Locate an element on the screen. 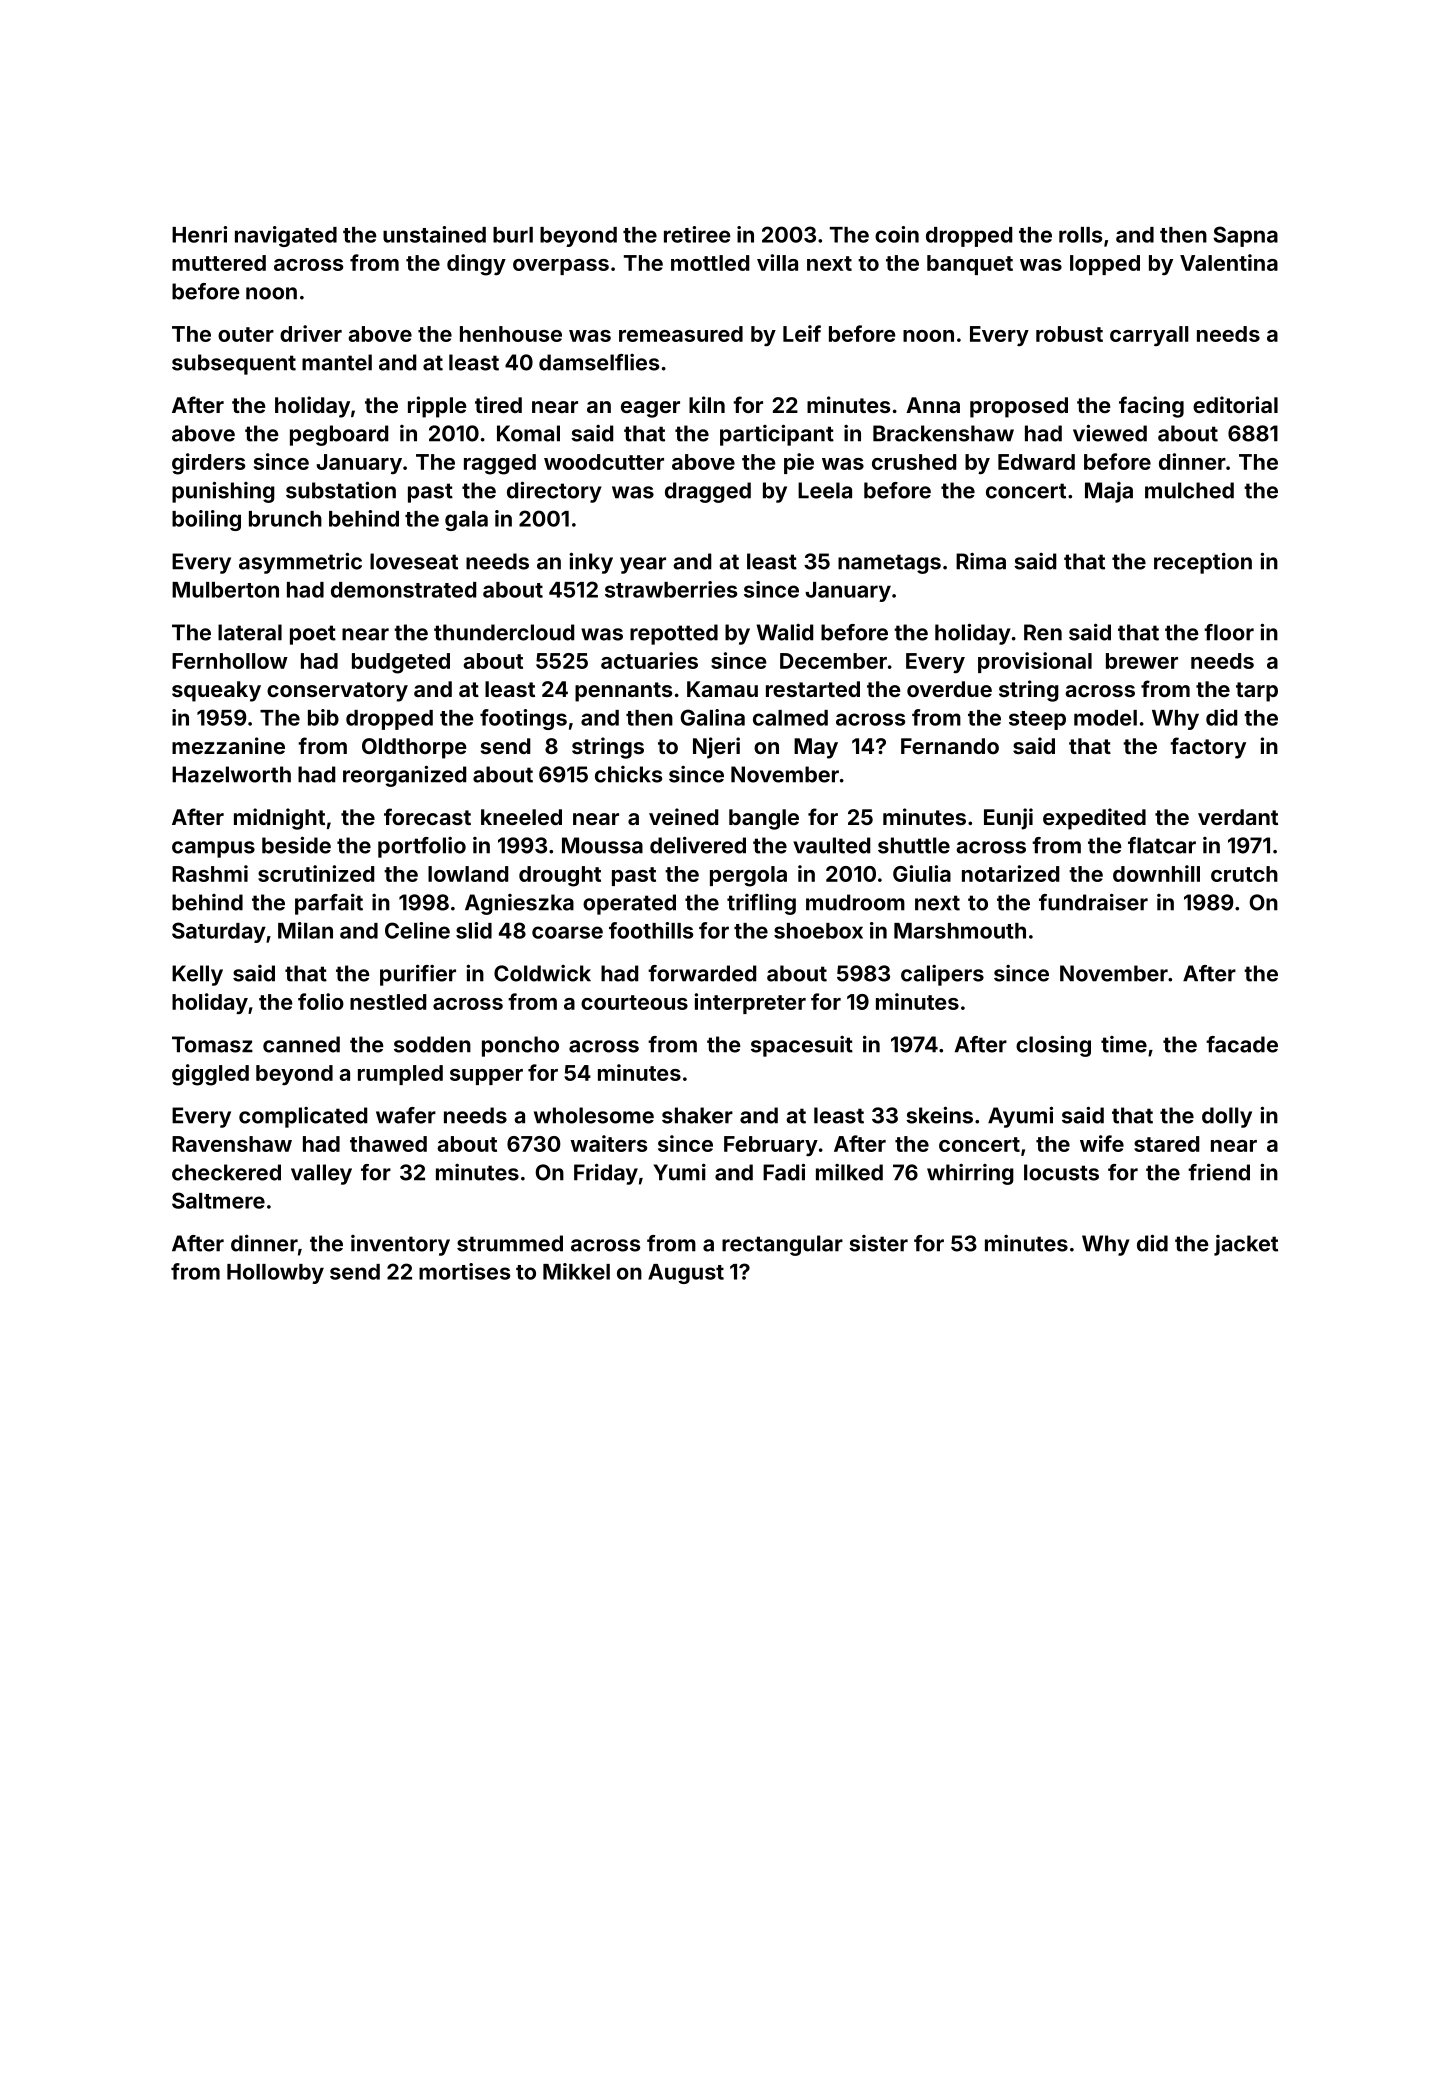 This screenshot has width=1450, height=2100. reception is located at coordinates (1203, 563).
